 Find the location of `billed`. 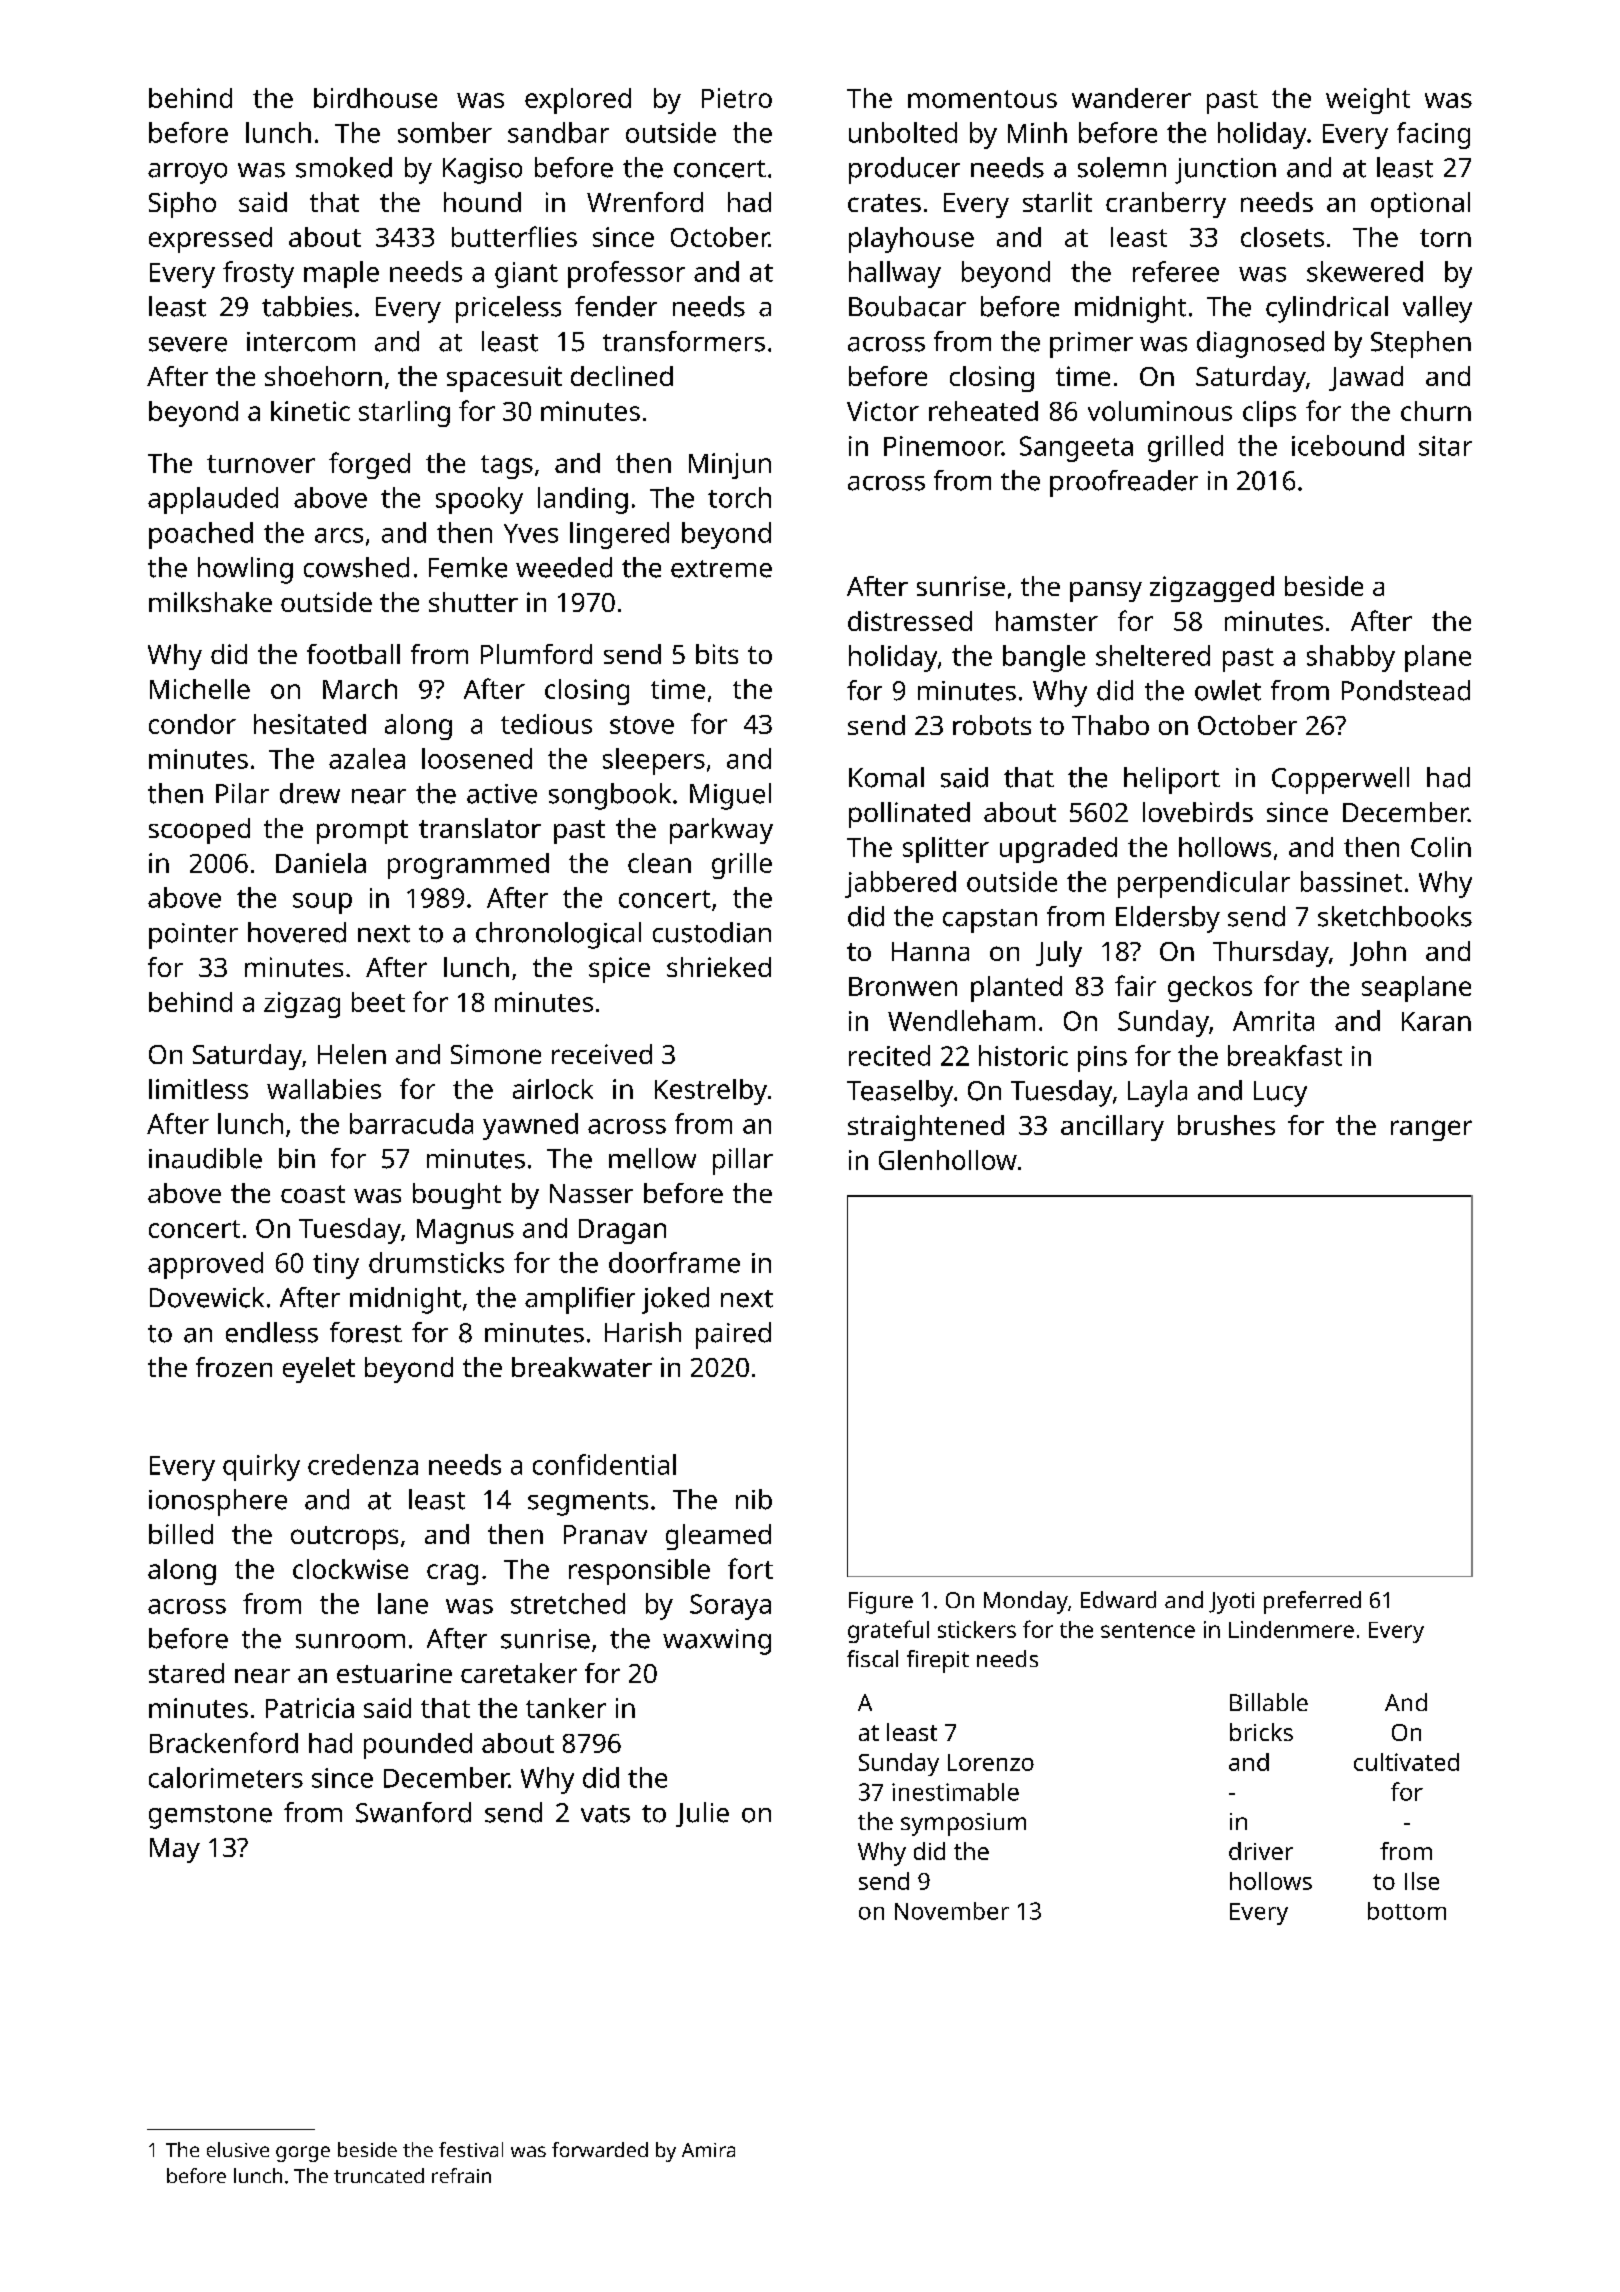

billed is located at coordinates (181, 1534).
